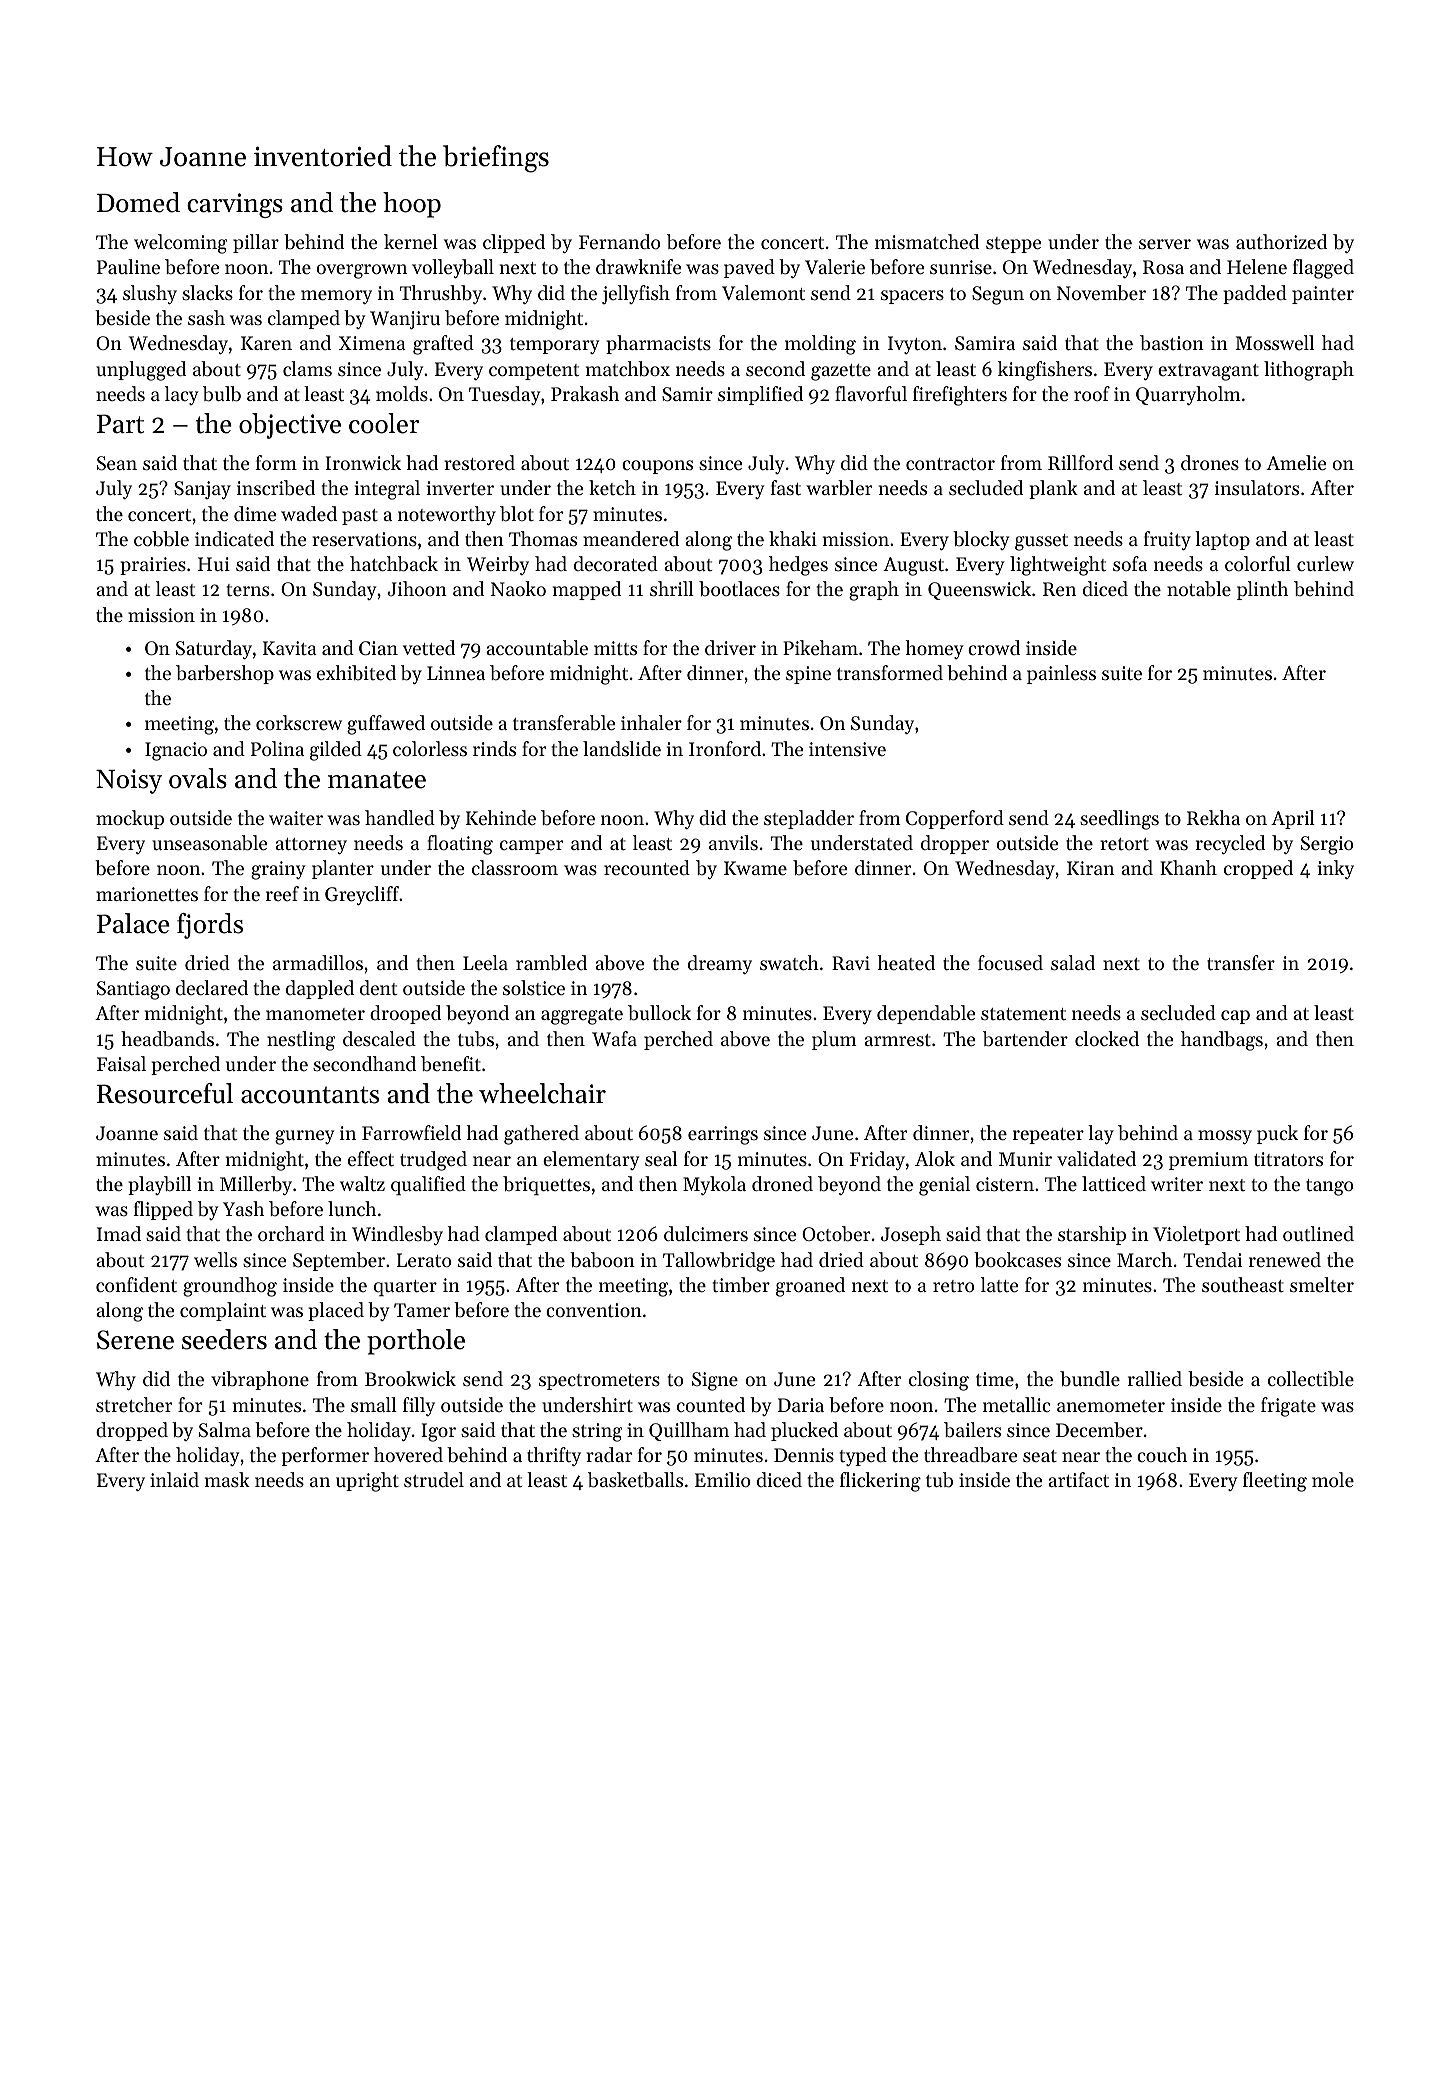 The image size is (1450, 2100). Describe the element at coordinates (809, 819) in the page. I see `stepladder` at that location.
